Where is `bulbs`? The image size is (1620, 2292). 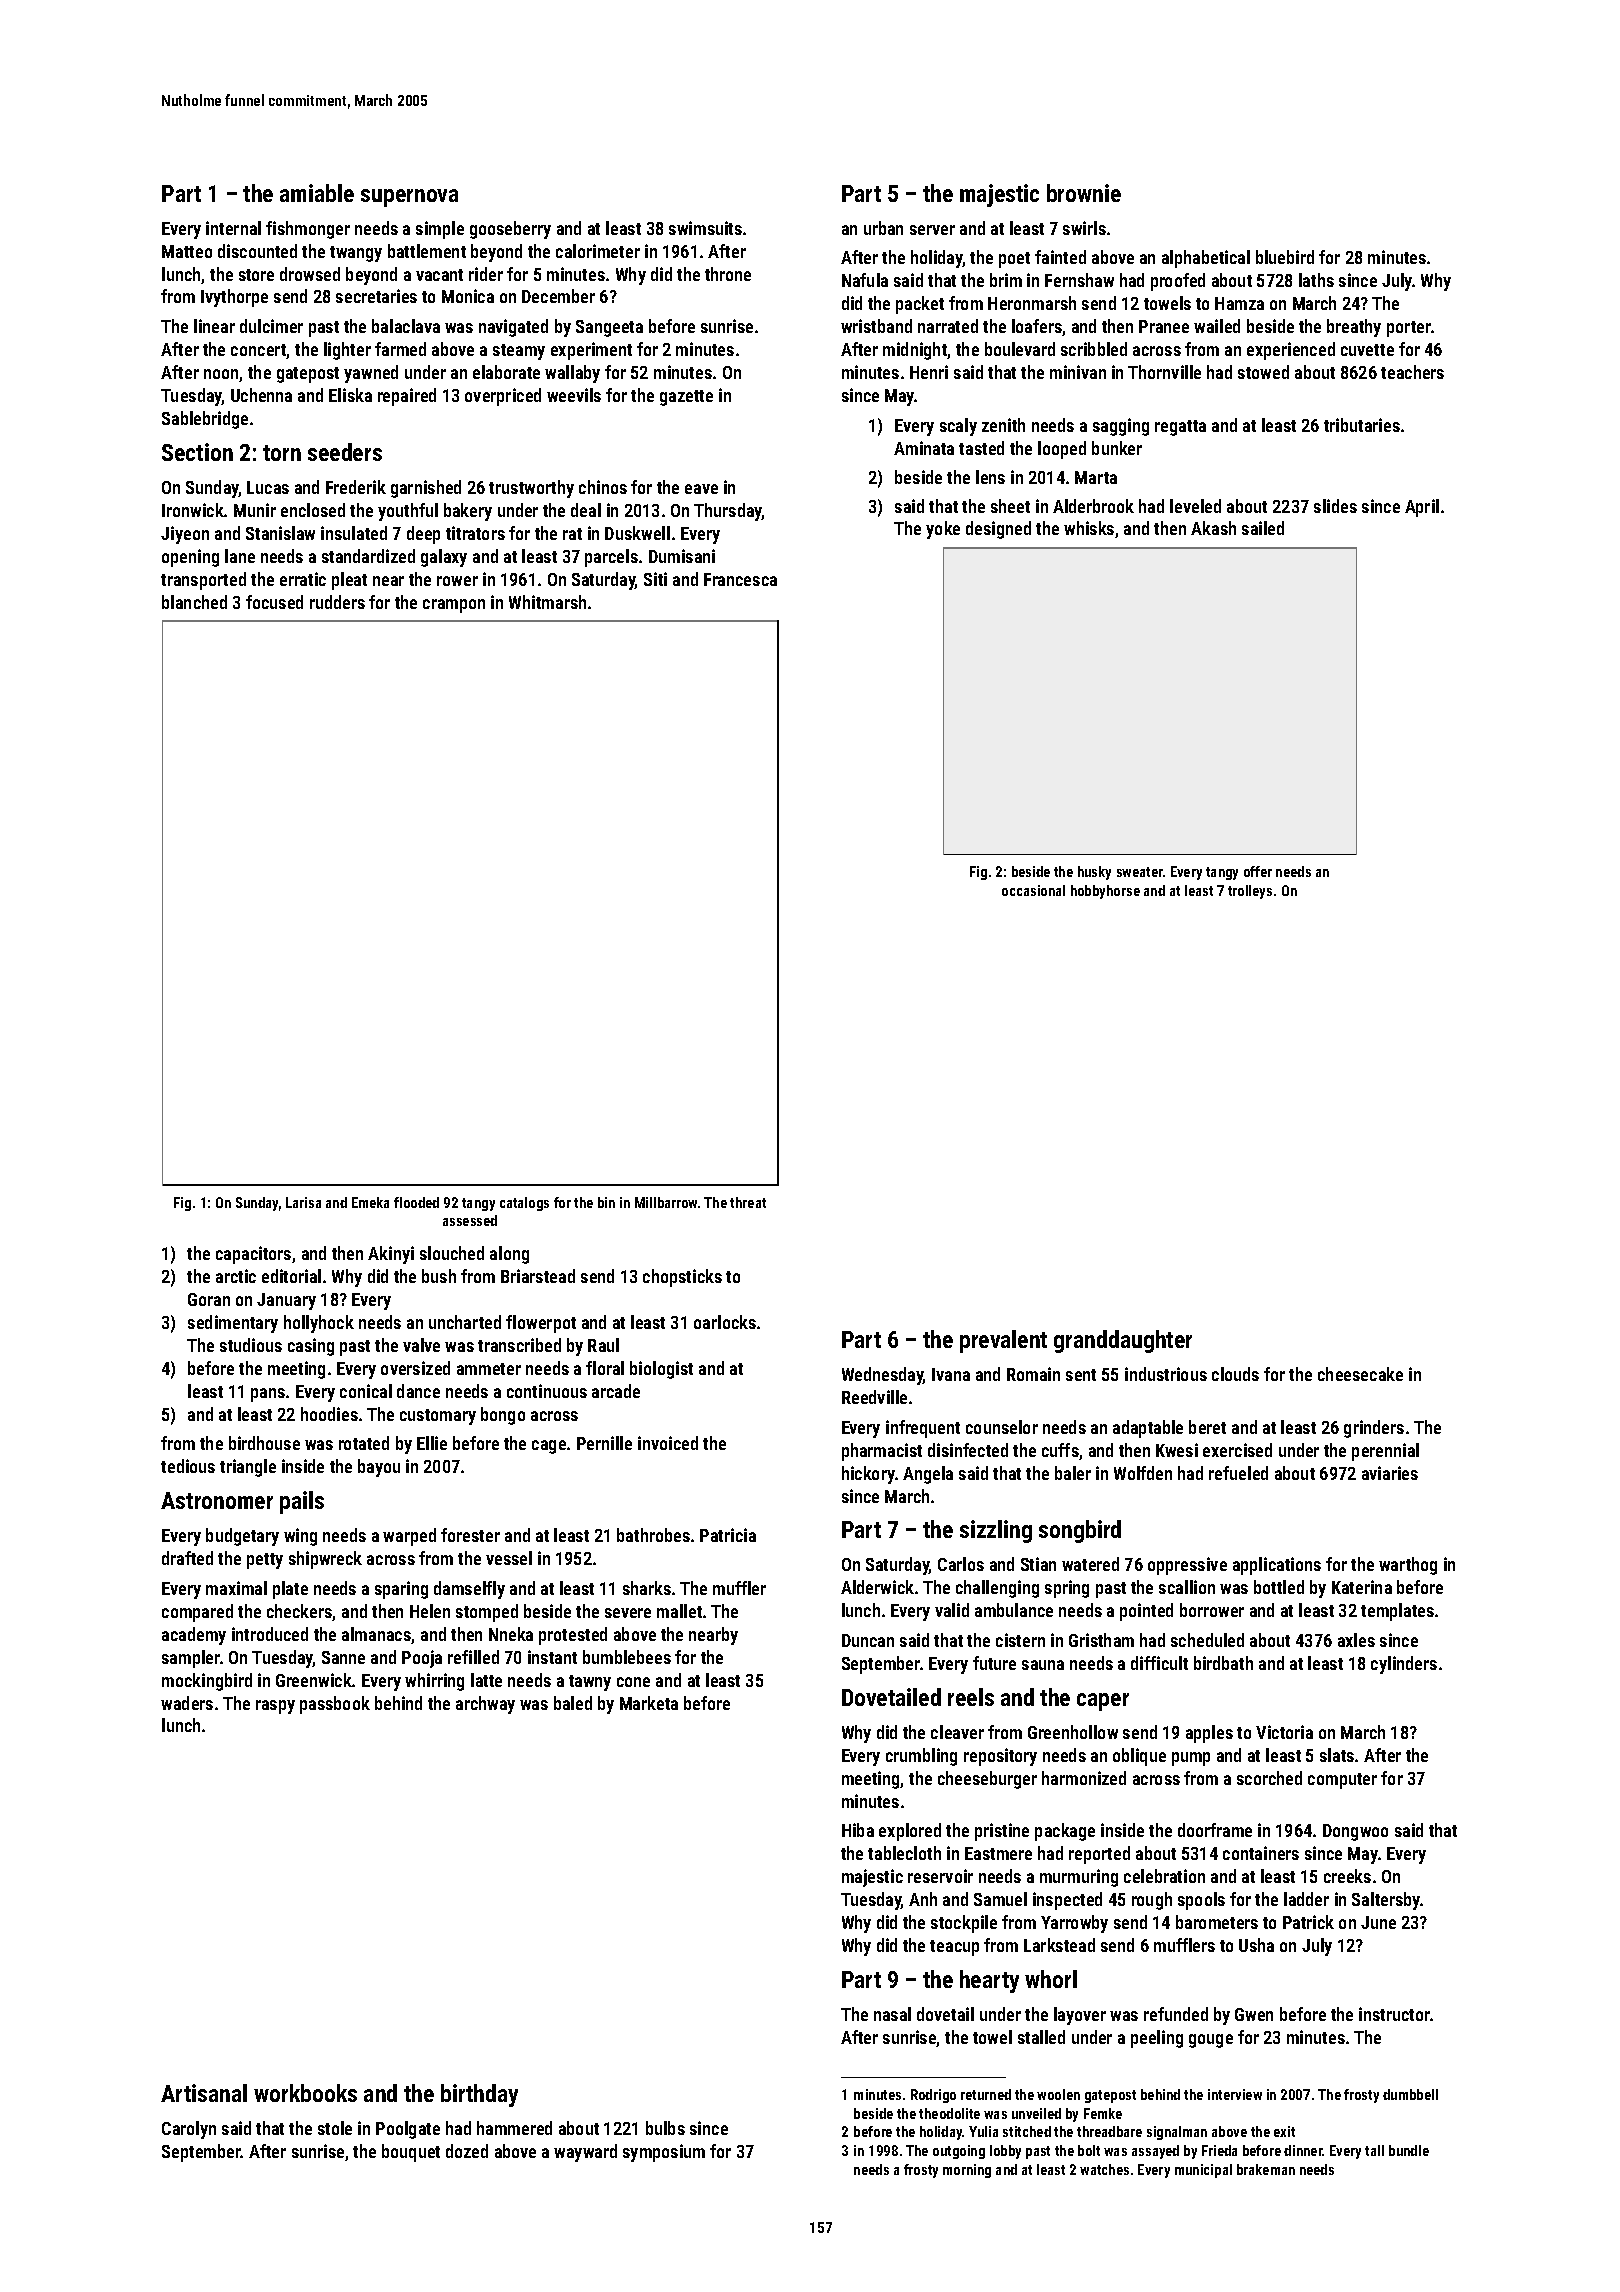 bulbs is located at coordinates (665, 2128).
